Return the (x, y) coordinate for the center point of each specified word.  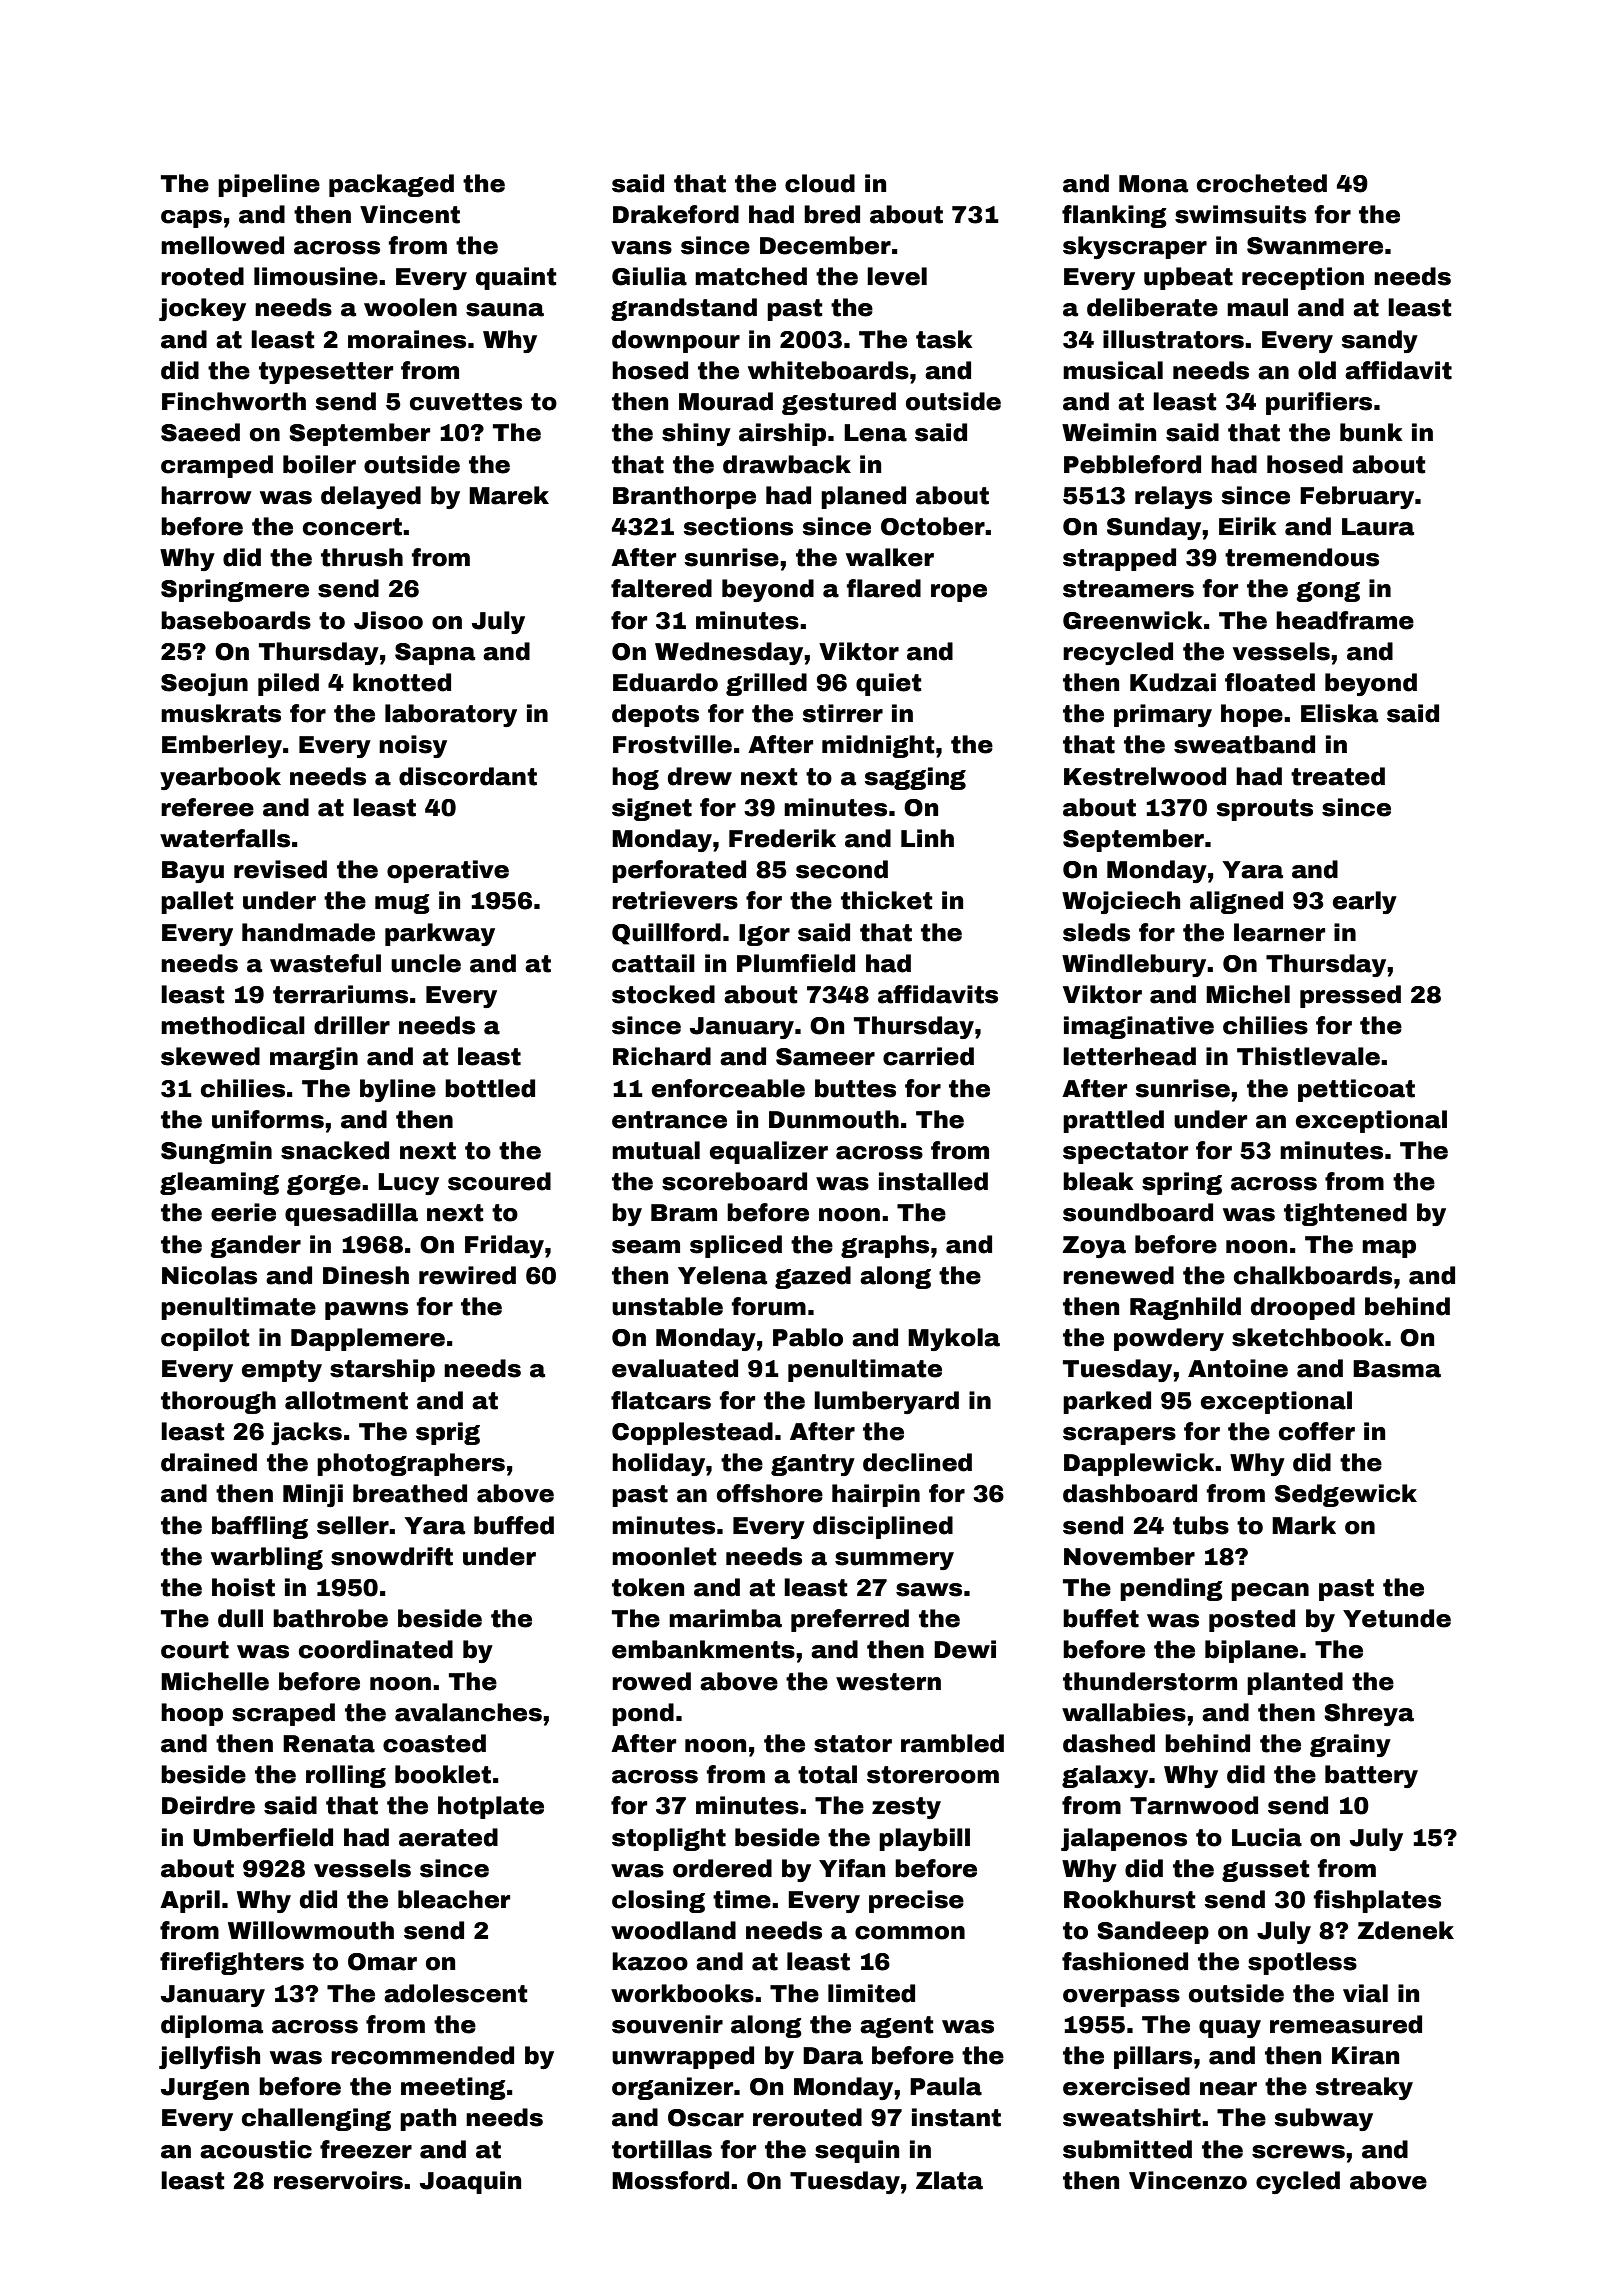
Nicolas (209, 1275)
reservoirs (338, 2180)
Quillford (666, 934)
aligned (1236, 902)
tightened (1345, 1214)
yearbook (220, 778)
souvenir (667, 2024)
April (190, 1901)
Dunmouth (834, 1119)
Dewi (965, 1649)
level (897, 276)
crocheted (1262, 183)
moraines (407, 339)
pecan (1270, 1592)
